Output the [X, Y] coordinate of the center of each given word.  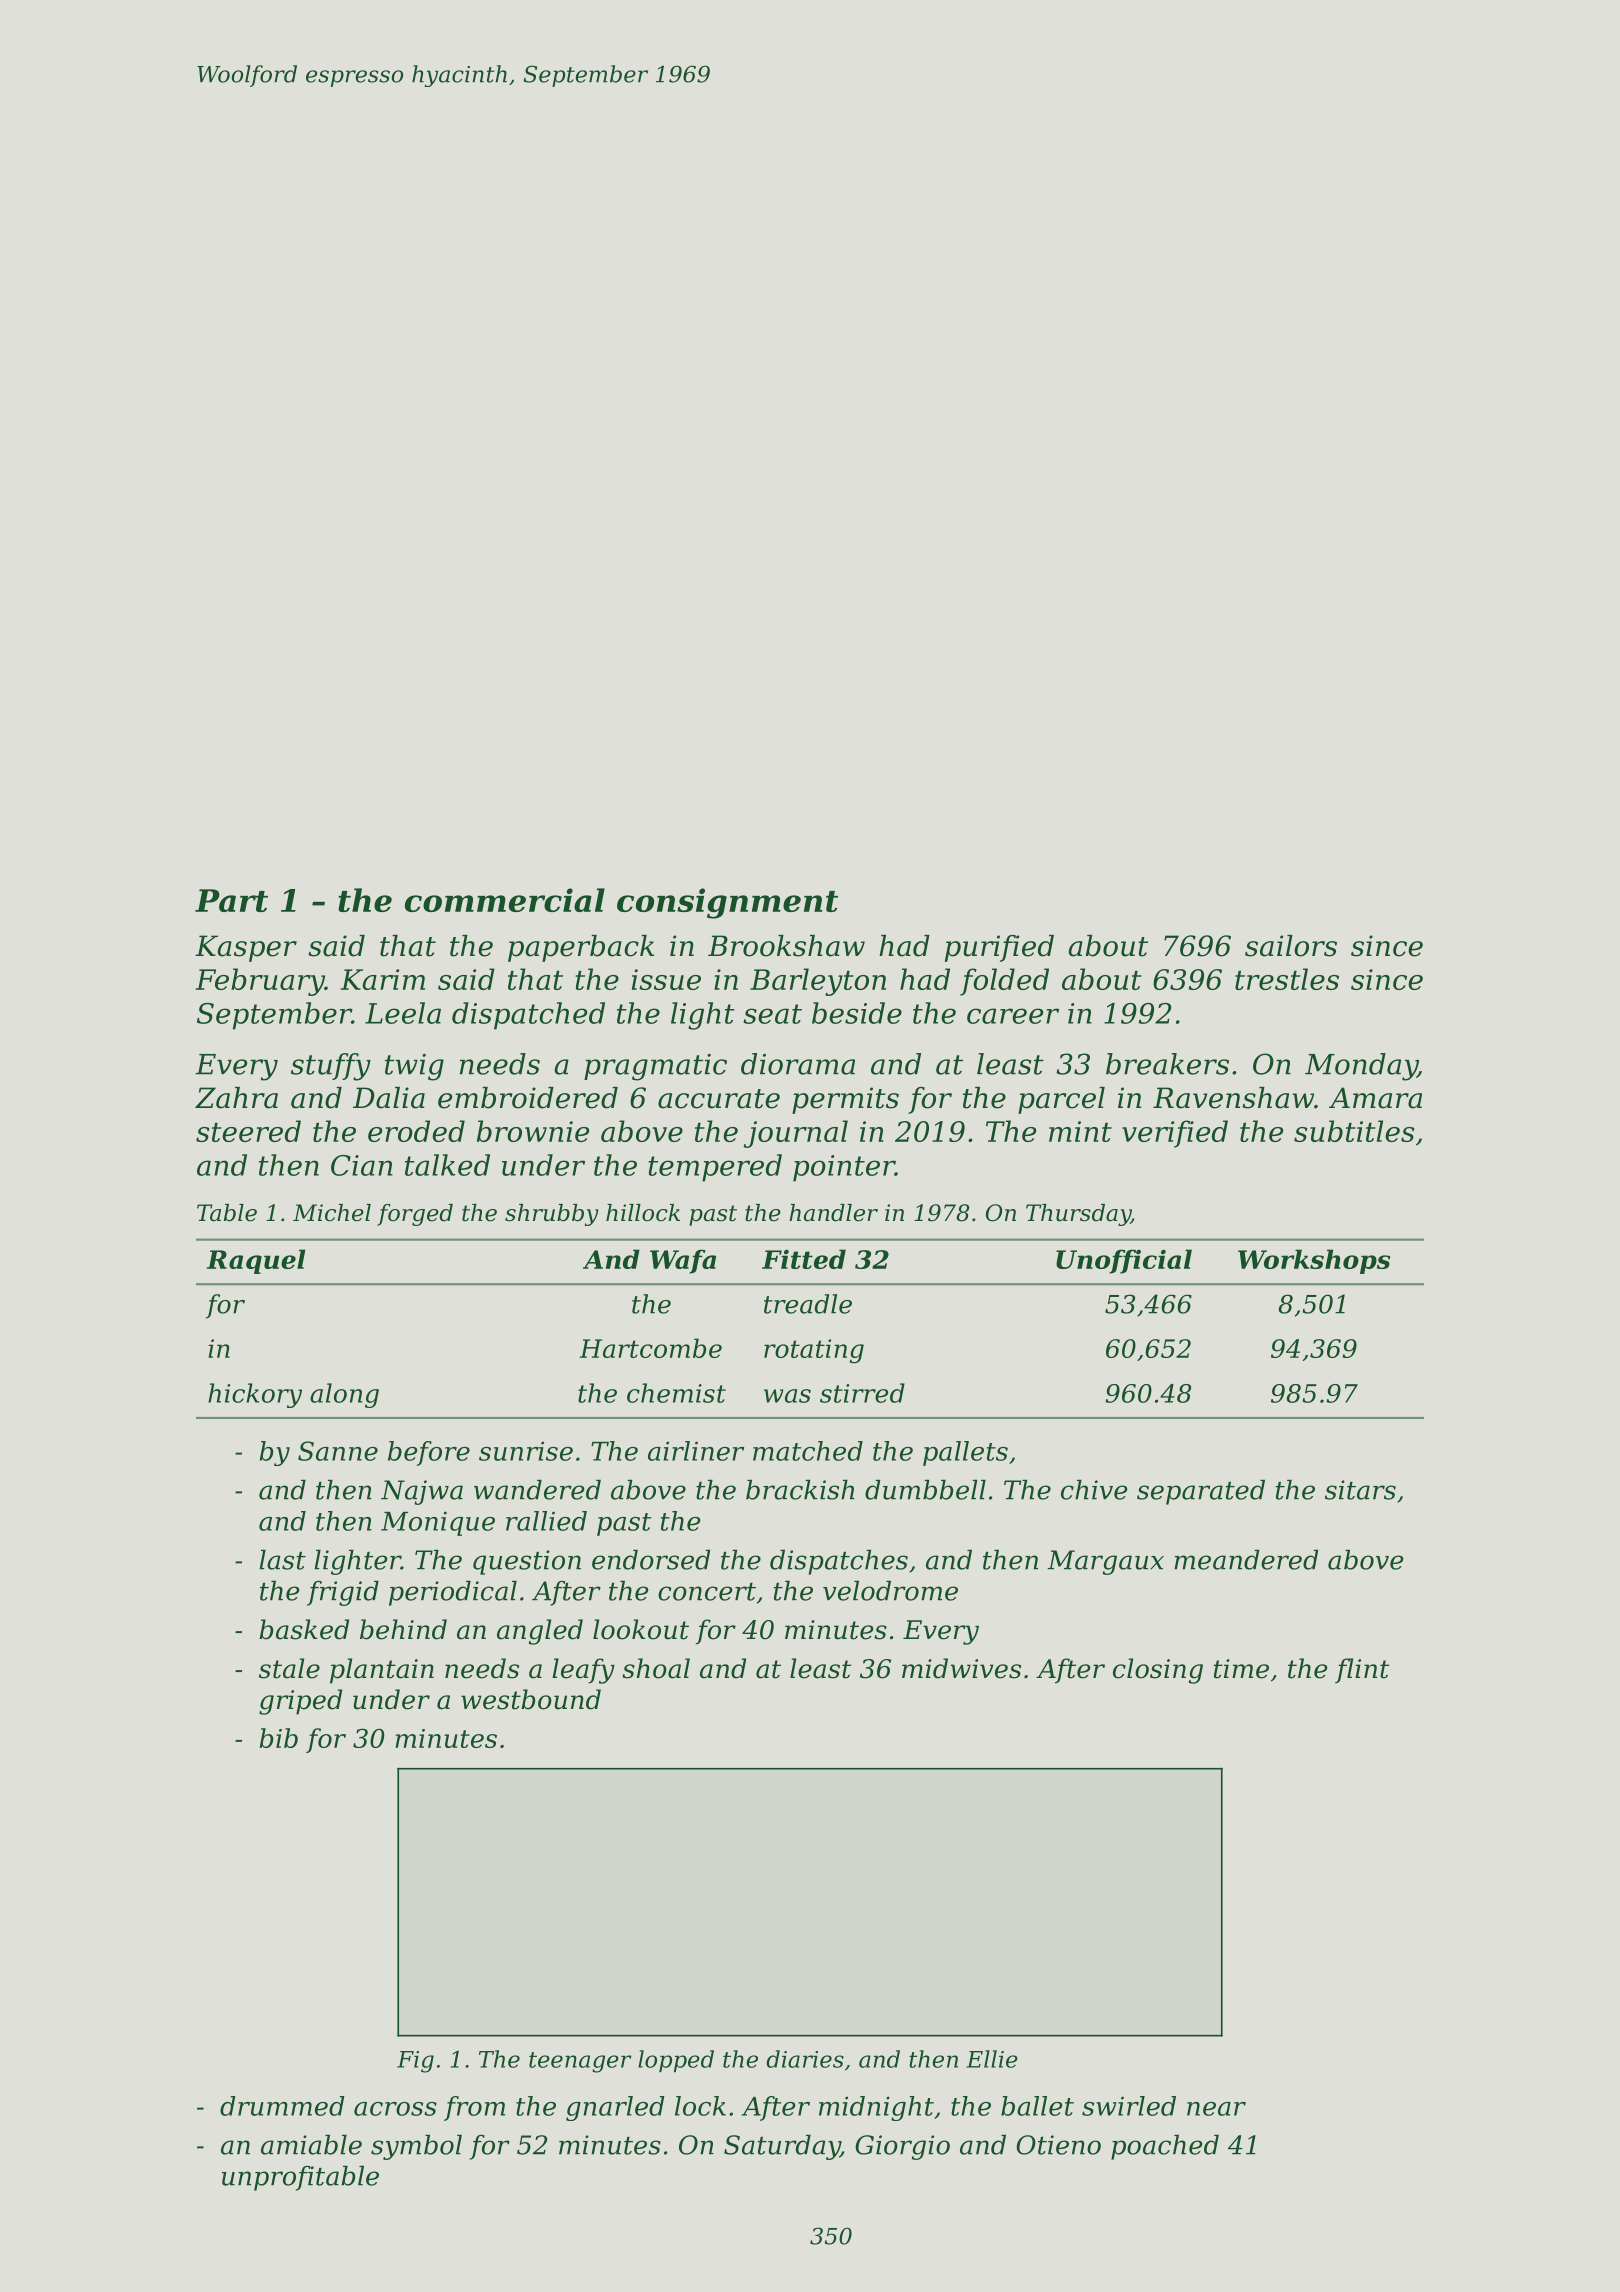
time [1241, 1669]
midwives [961, 1668]
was [787, 1396]
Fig [415, 2062]
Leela [403, 1013]
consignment [727, 903]
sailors [1291, 946]
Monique [438, 1523]
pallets [965, 1453]
